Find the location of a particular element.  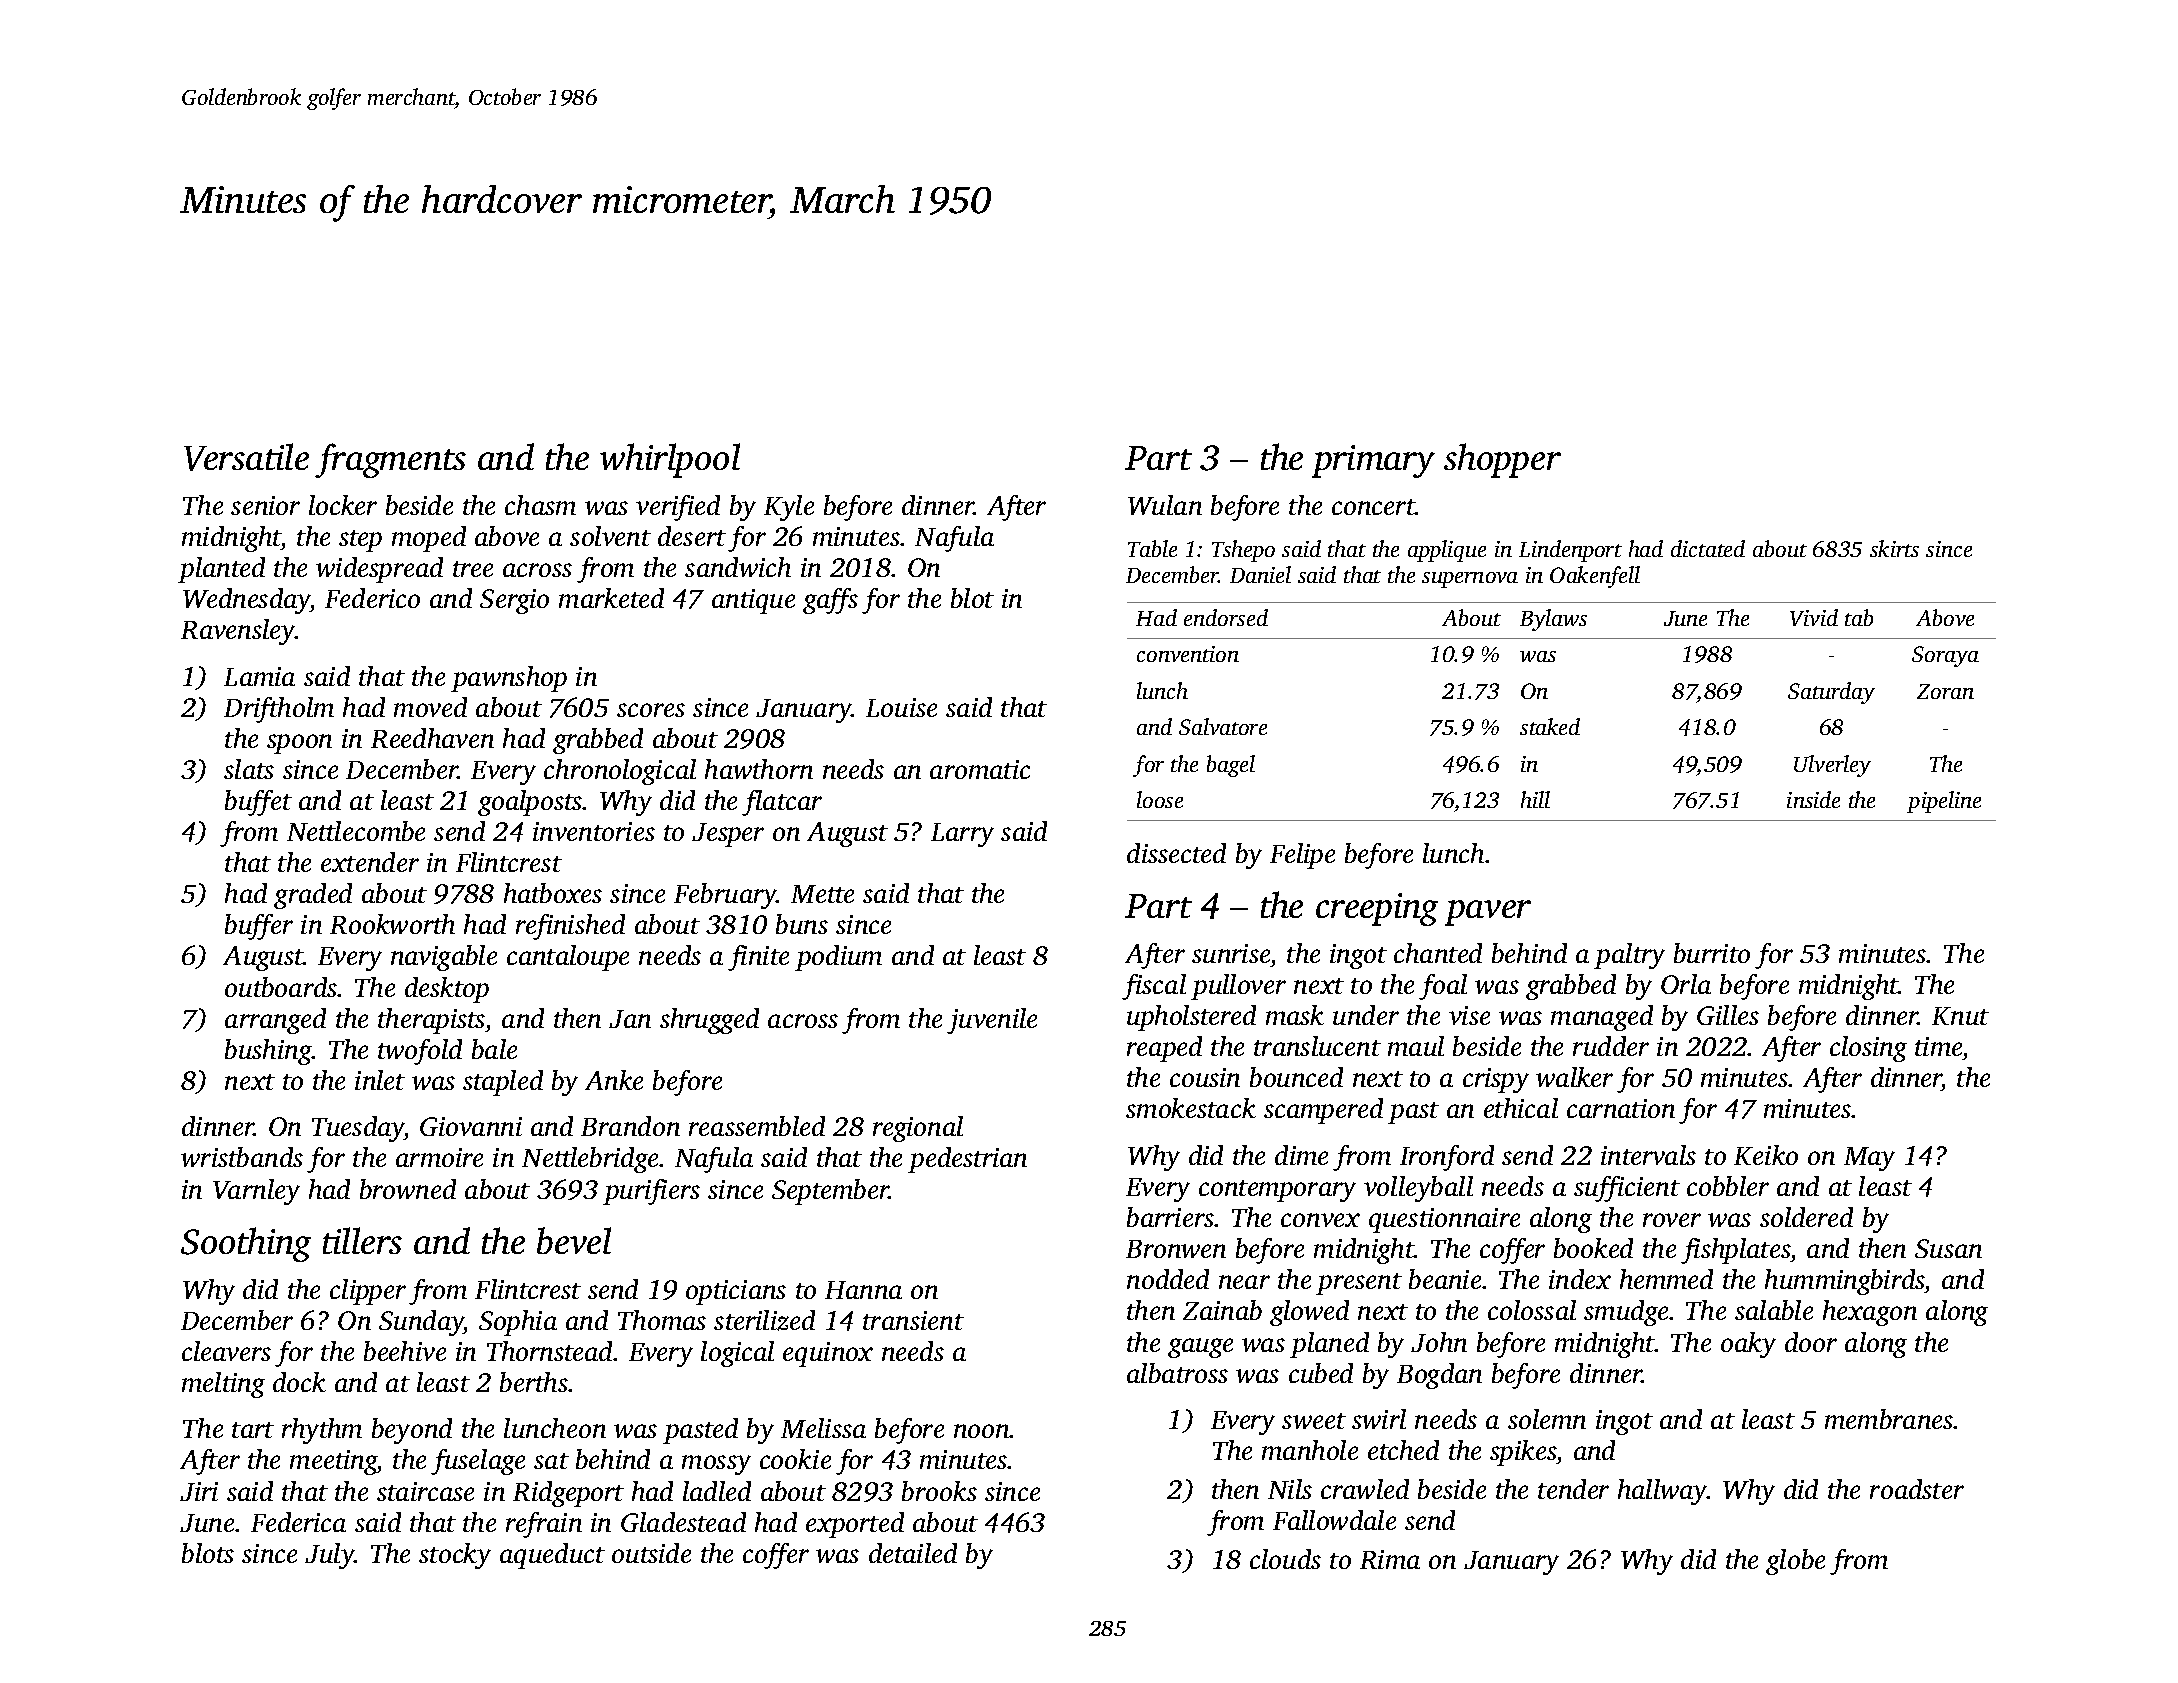

hill is located at coordinates (1535, 799).
